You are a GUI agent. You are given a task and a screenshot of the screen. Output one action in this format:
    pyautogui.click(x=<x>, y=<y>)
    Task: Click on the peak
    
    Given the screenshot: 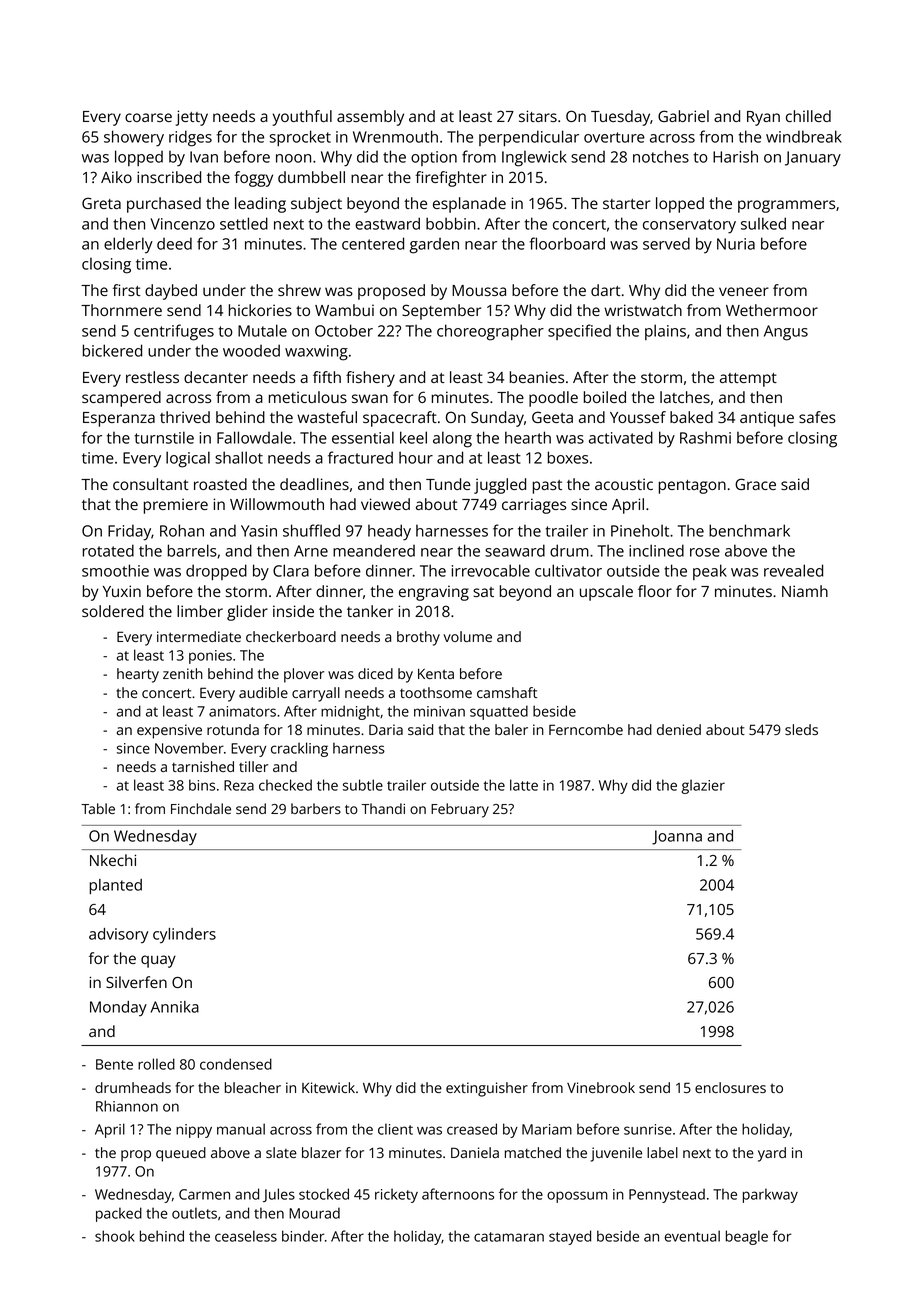 What is the action you would take?
    pyautogui.click(x=710, y=572)
